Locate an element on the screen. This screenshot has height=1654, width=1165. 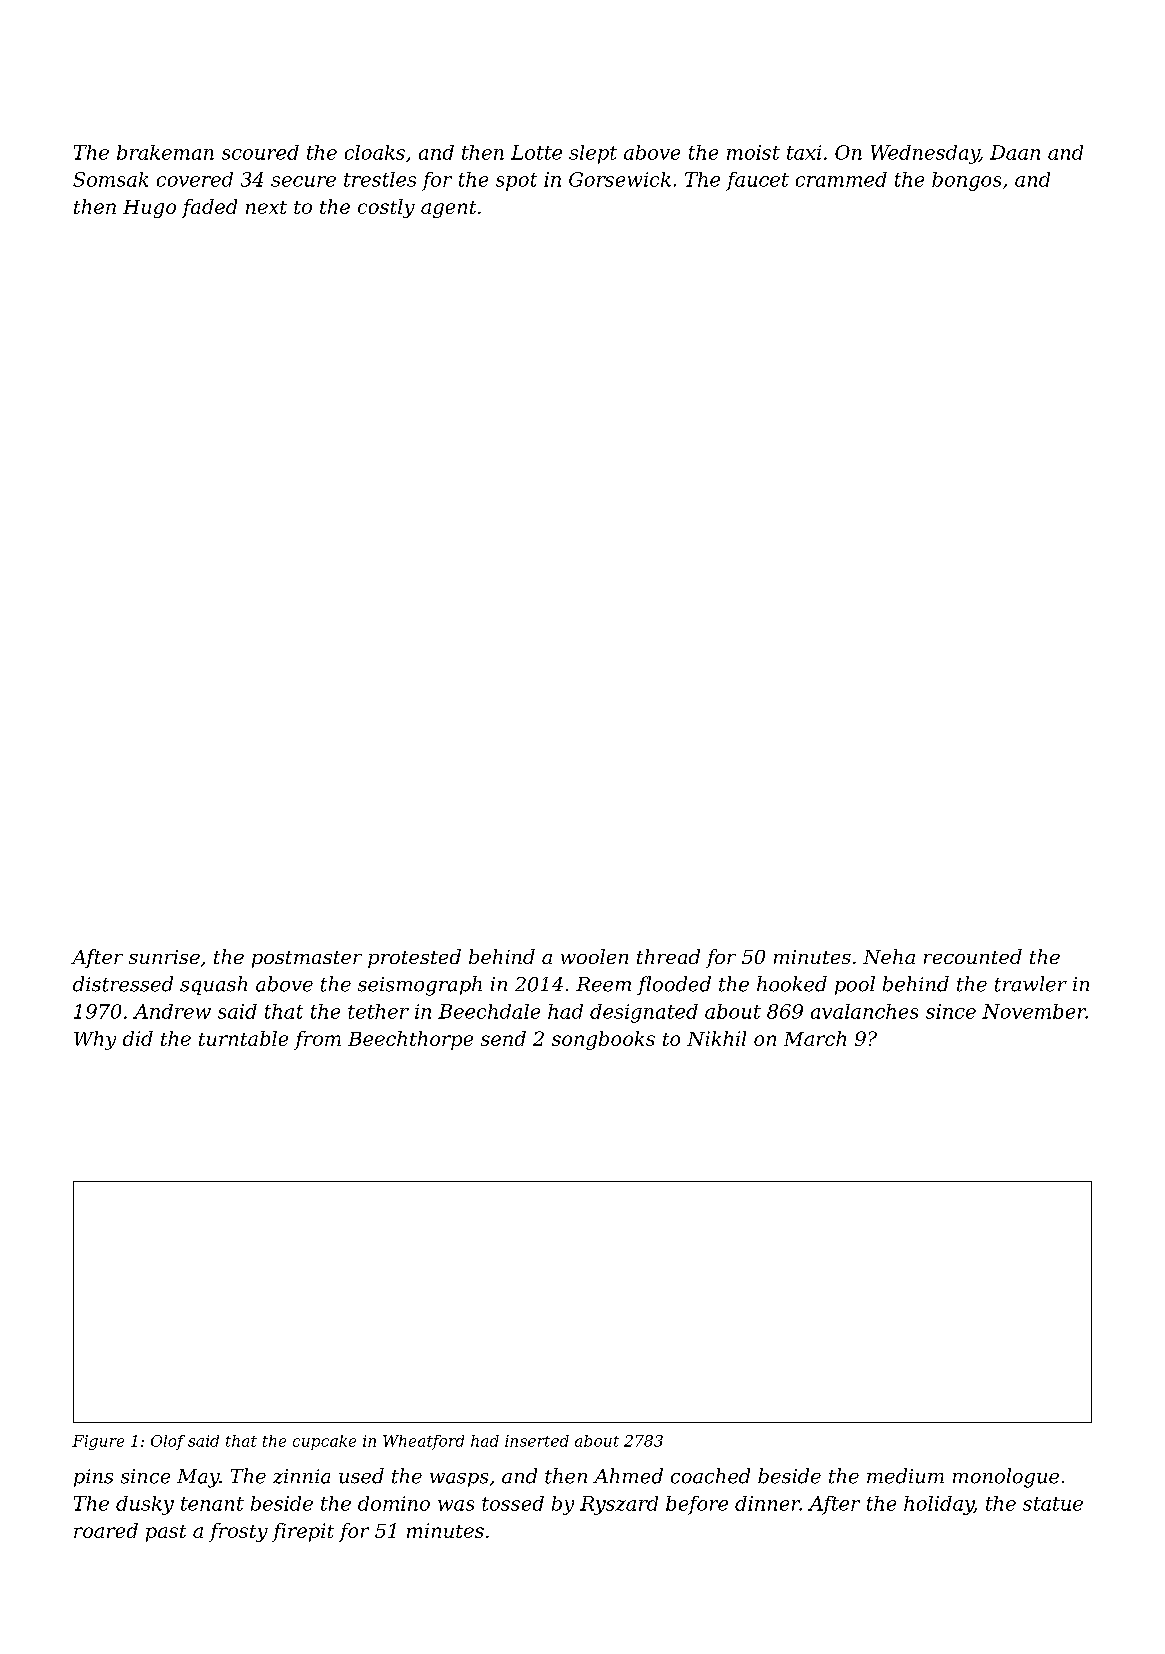
Somsak is located at coordinates (110, 179).
